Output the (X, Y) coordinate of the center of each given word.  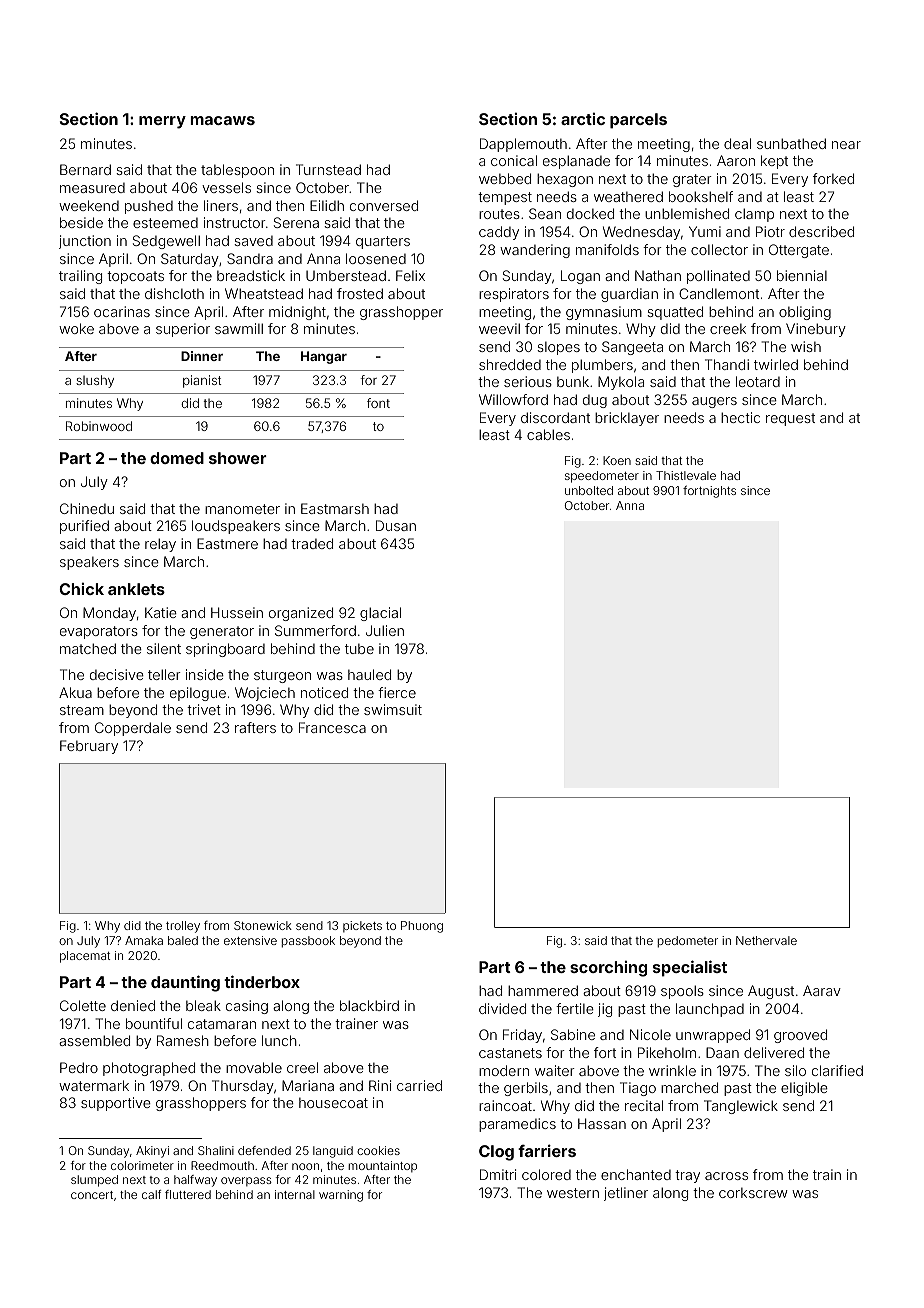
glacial (380, 614)
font (378, 403)
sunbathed (791, 143)
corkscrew (753, 1193)
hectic (740, 417)
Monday (109, 614)
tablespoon (237, 171)
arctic (583, 119)
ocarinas (122, 311)
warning (341, 1196)
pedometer (688, 942)
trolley (183, 927)
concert (92, 1195)
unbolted (589, 490)
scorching (608, 969)
